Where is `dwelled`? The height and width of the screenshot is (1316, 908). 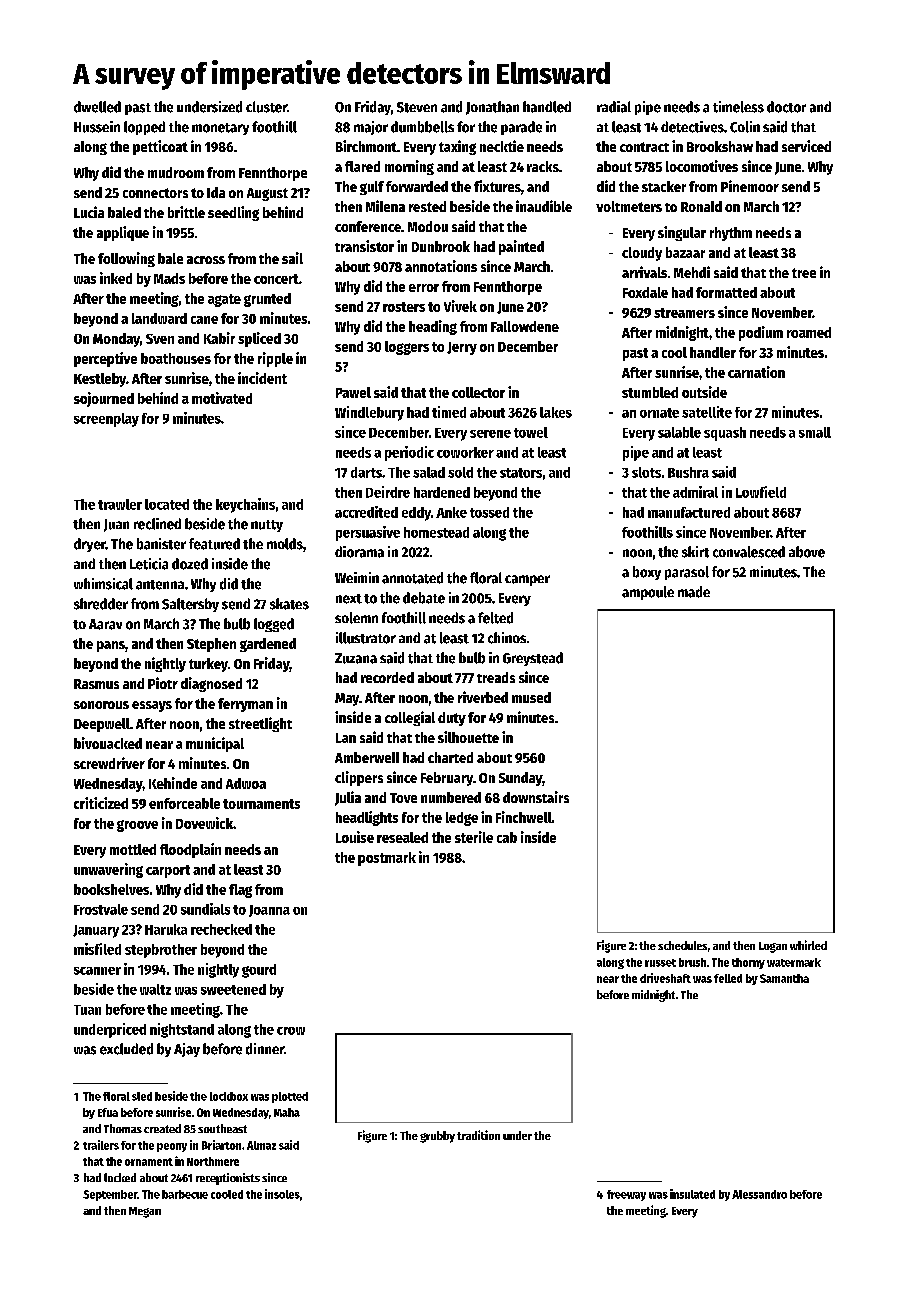 dwelled is located at coordinates (97, 107).
